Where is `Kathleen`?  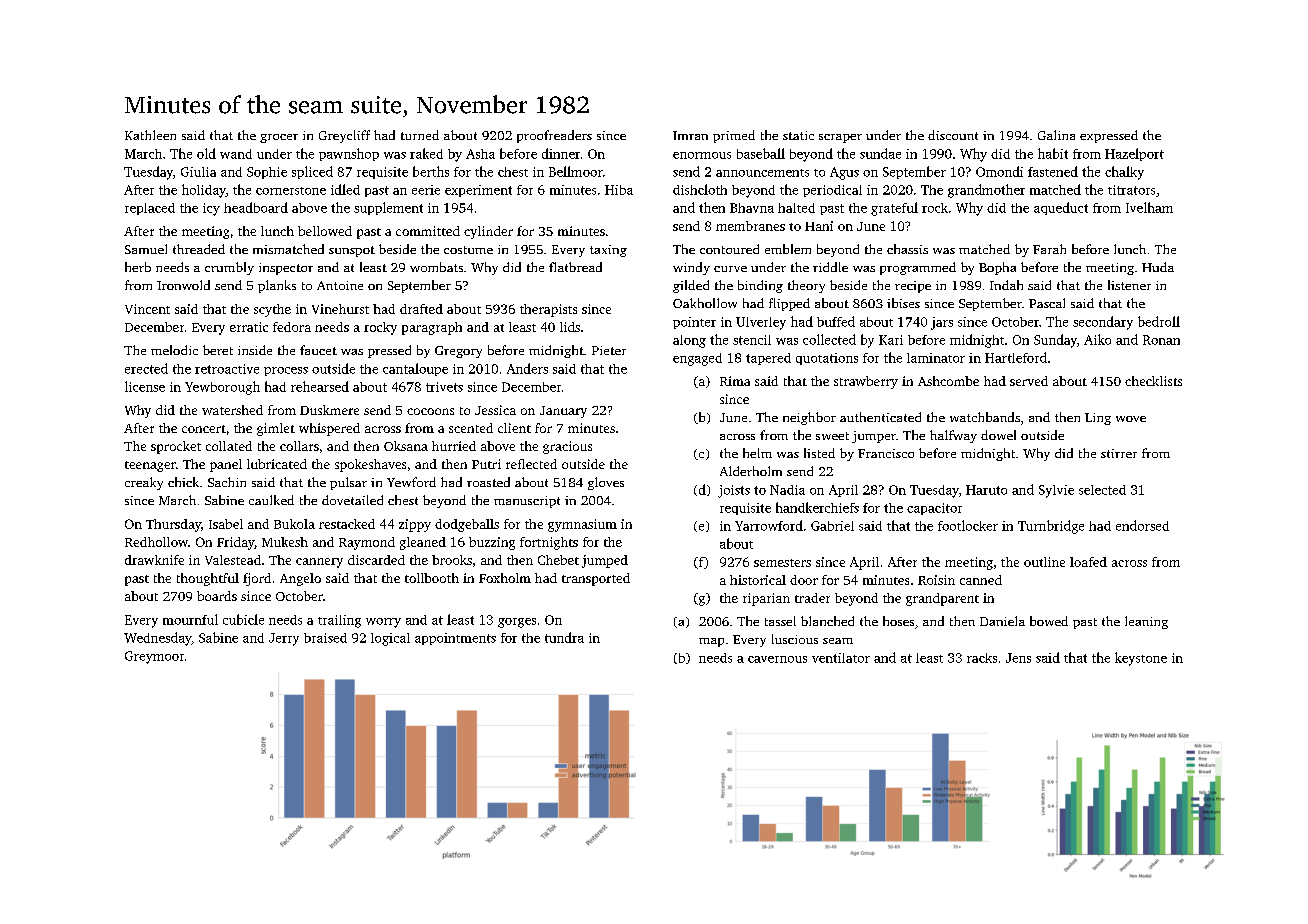 Kathleen is located at coordinates (150, 135).
